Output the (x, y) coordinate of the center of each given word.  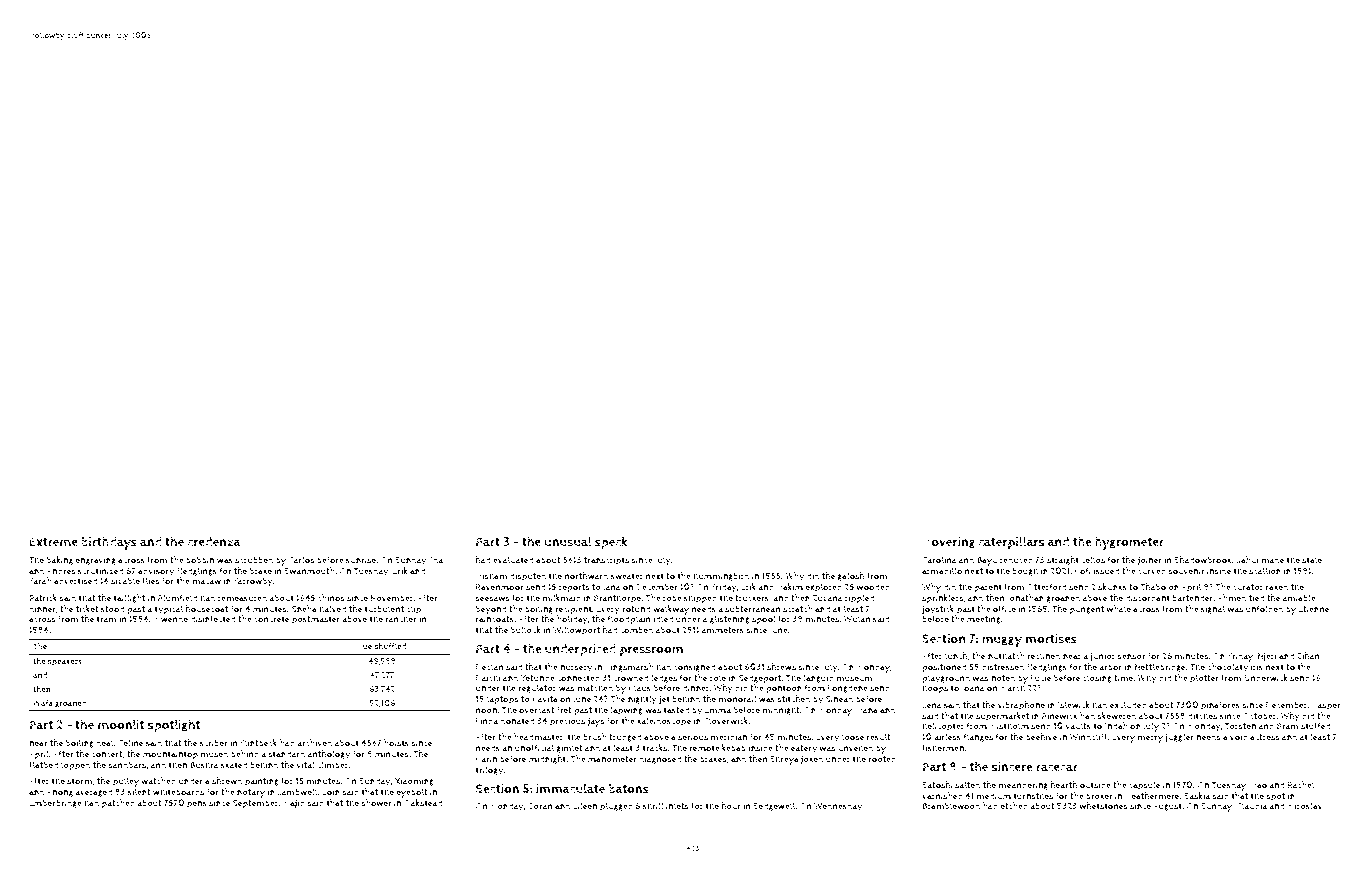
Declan (490, 666)
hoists (396, 743)
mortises (1051, 639)
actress (1265, 737)
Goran (540, 806)
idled (663, 618)
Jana (612, 587)
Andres (61, 571)
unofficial (534, 748)
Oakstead (423, 803)
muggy (1002, 641)
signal (1213, 609)
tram (107, 619)
